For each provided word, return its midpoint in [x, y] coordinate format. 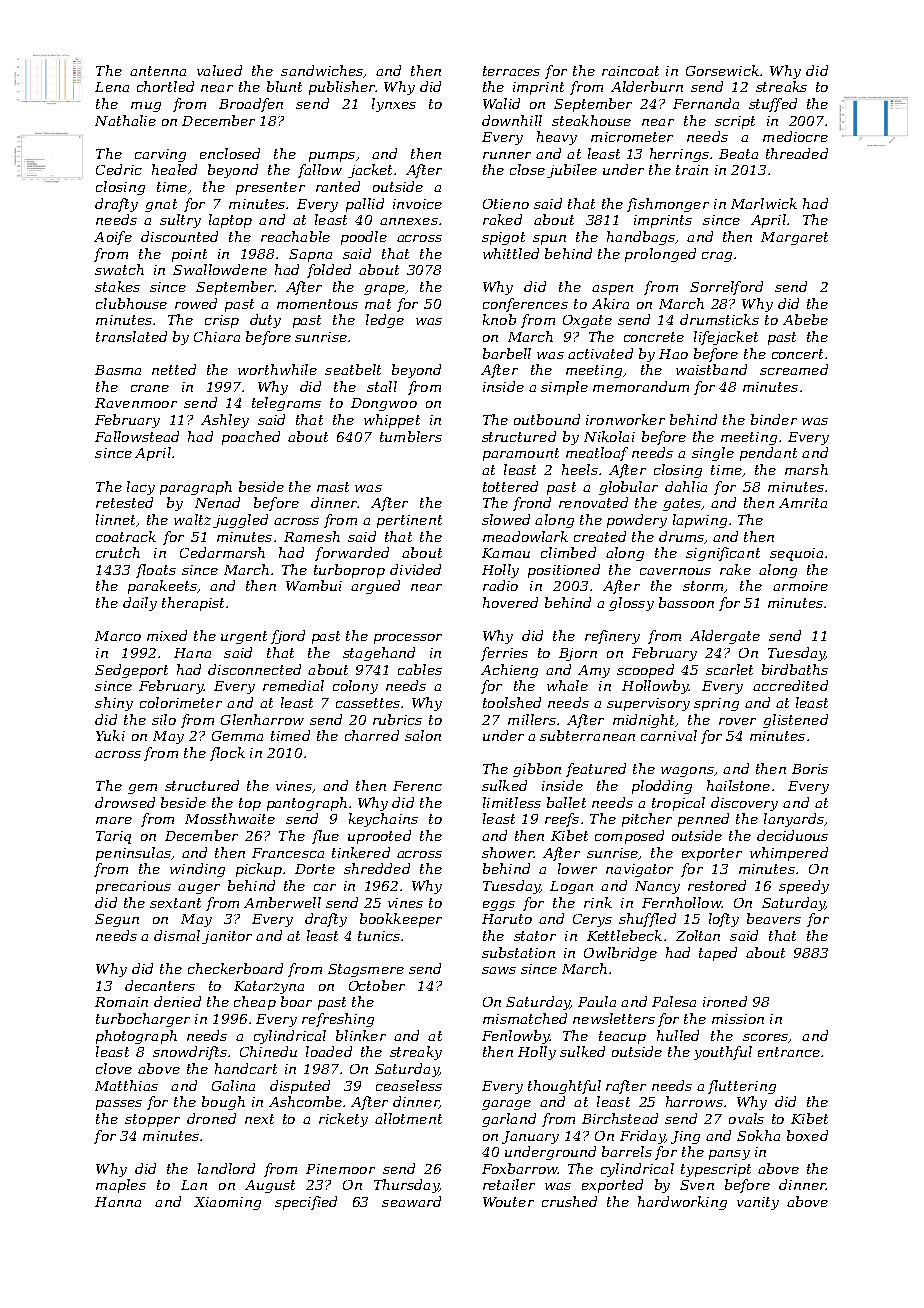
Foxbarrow [520, 1168]
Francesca [288, 853]
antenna [158, 71]
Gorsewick [722, 70]
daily [140, 604]
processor [408, 639]
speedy [804, 887]
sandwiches [322, 70]
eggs [499, 906]
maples [121, 1186]
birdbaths [795, 669]
